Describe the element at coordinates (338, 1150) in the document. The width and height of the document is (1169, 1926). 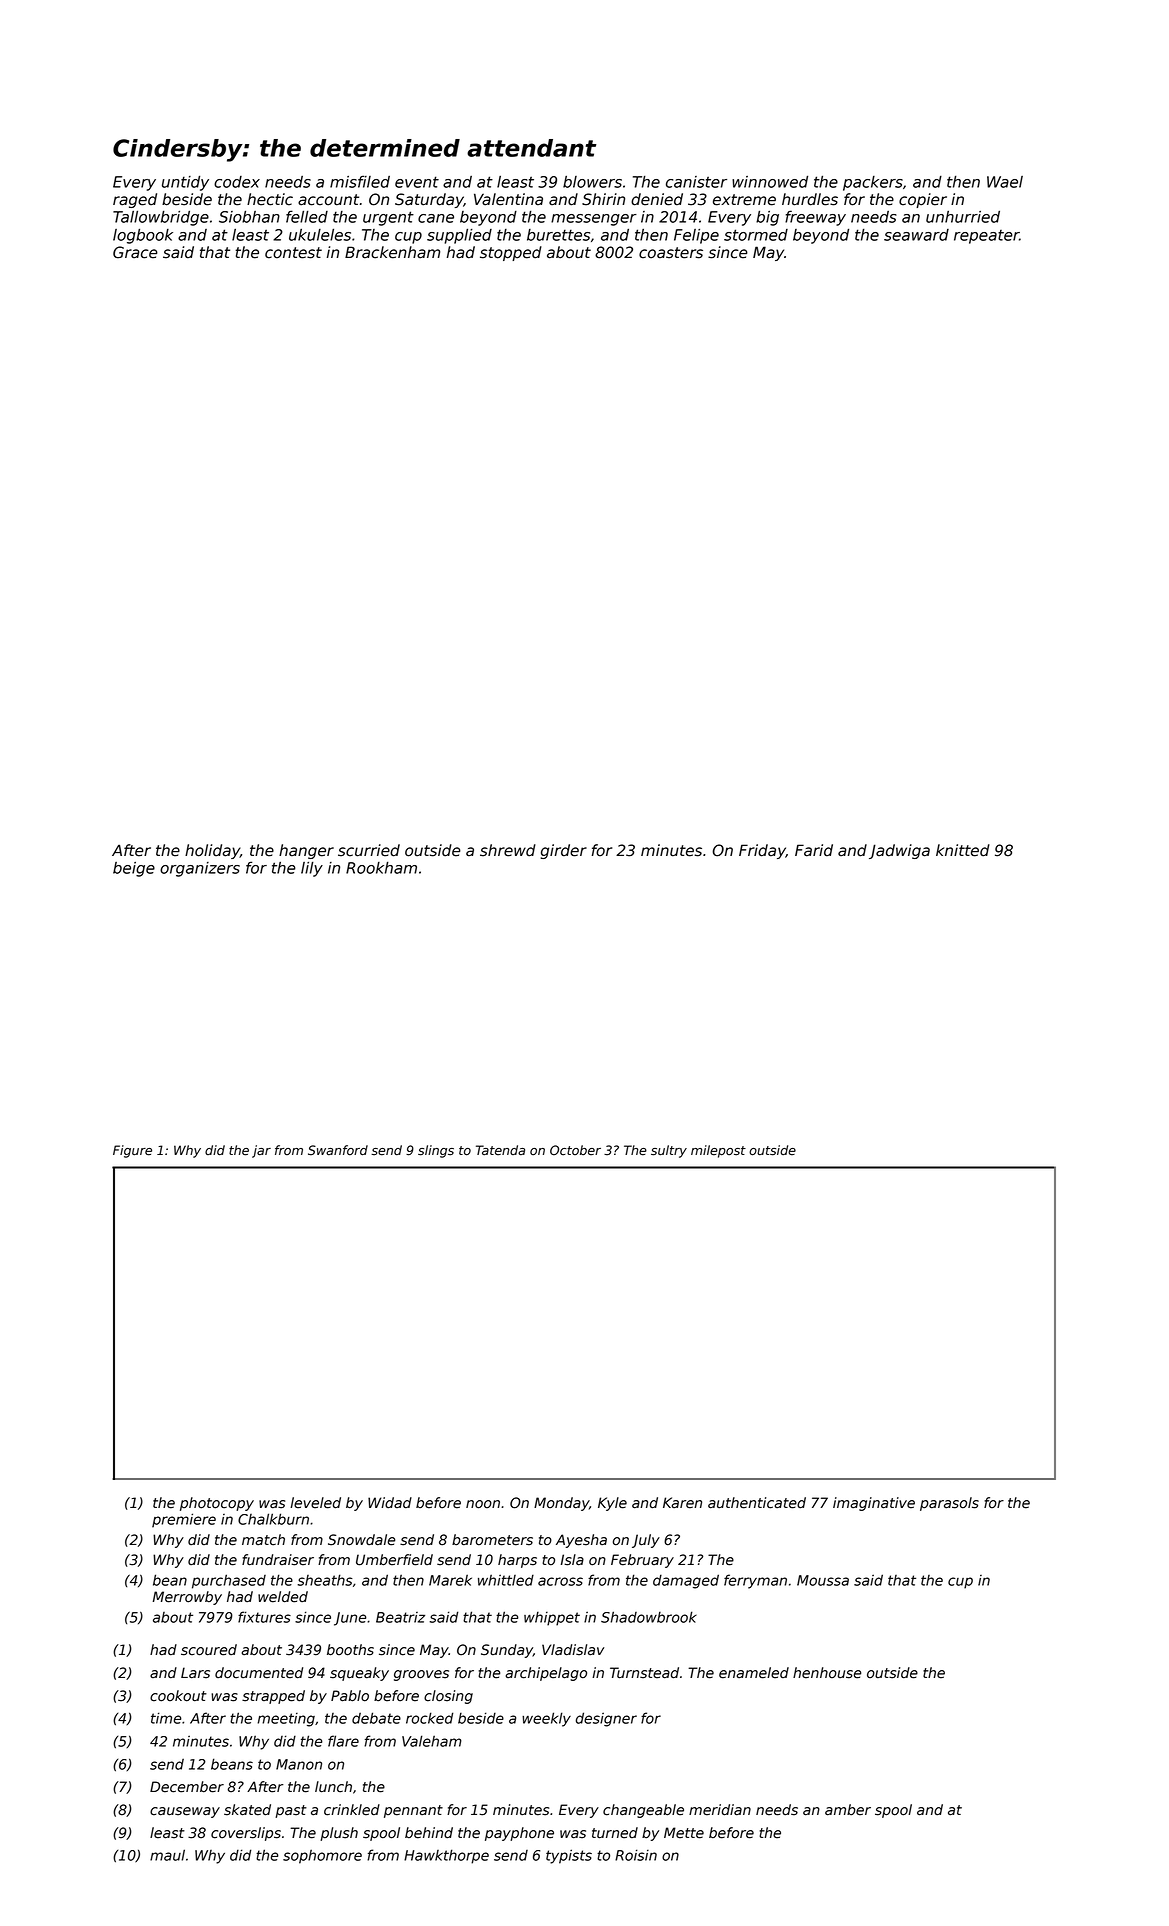
I see `Swanford` at that location.
